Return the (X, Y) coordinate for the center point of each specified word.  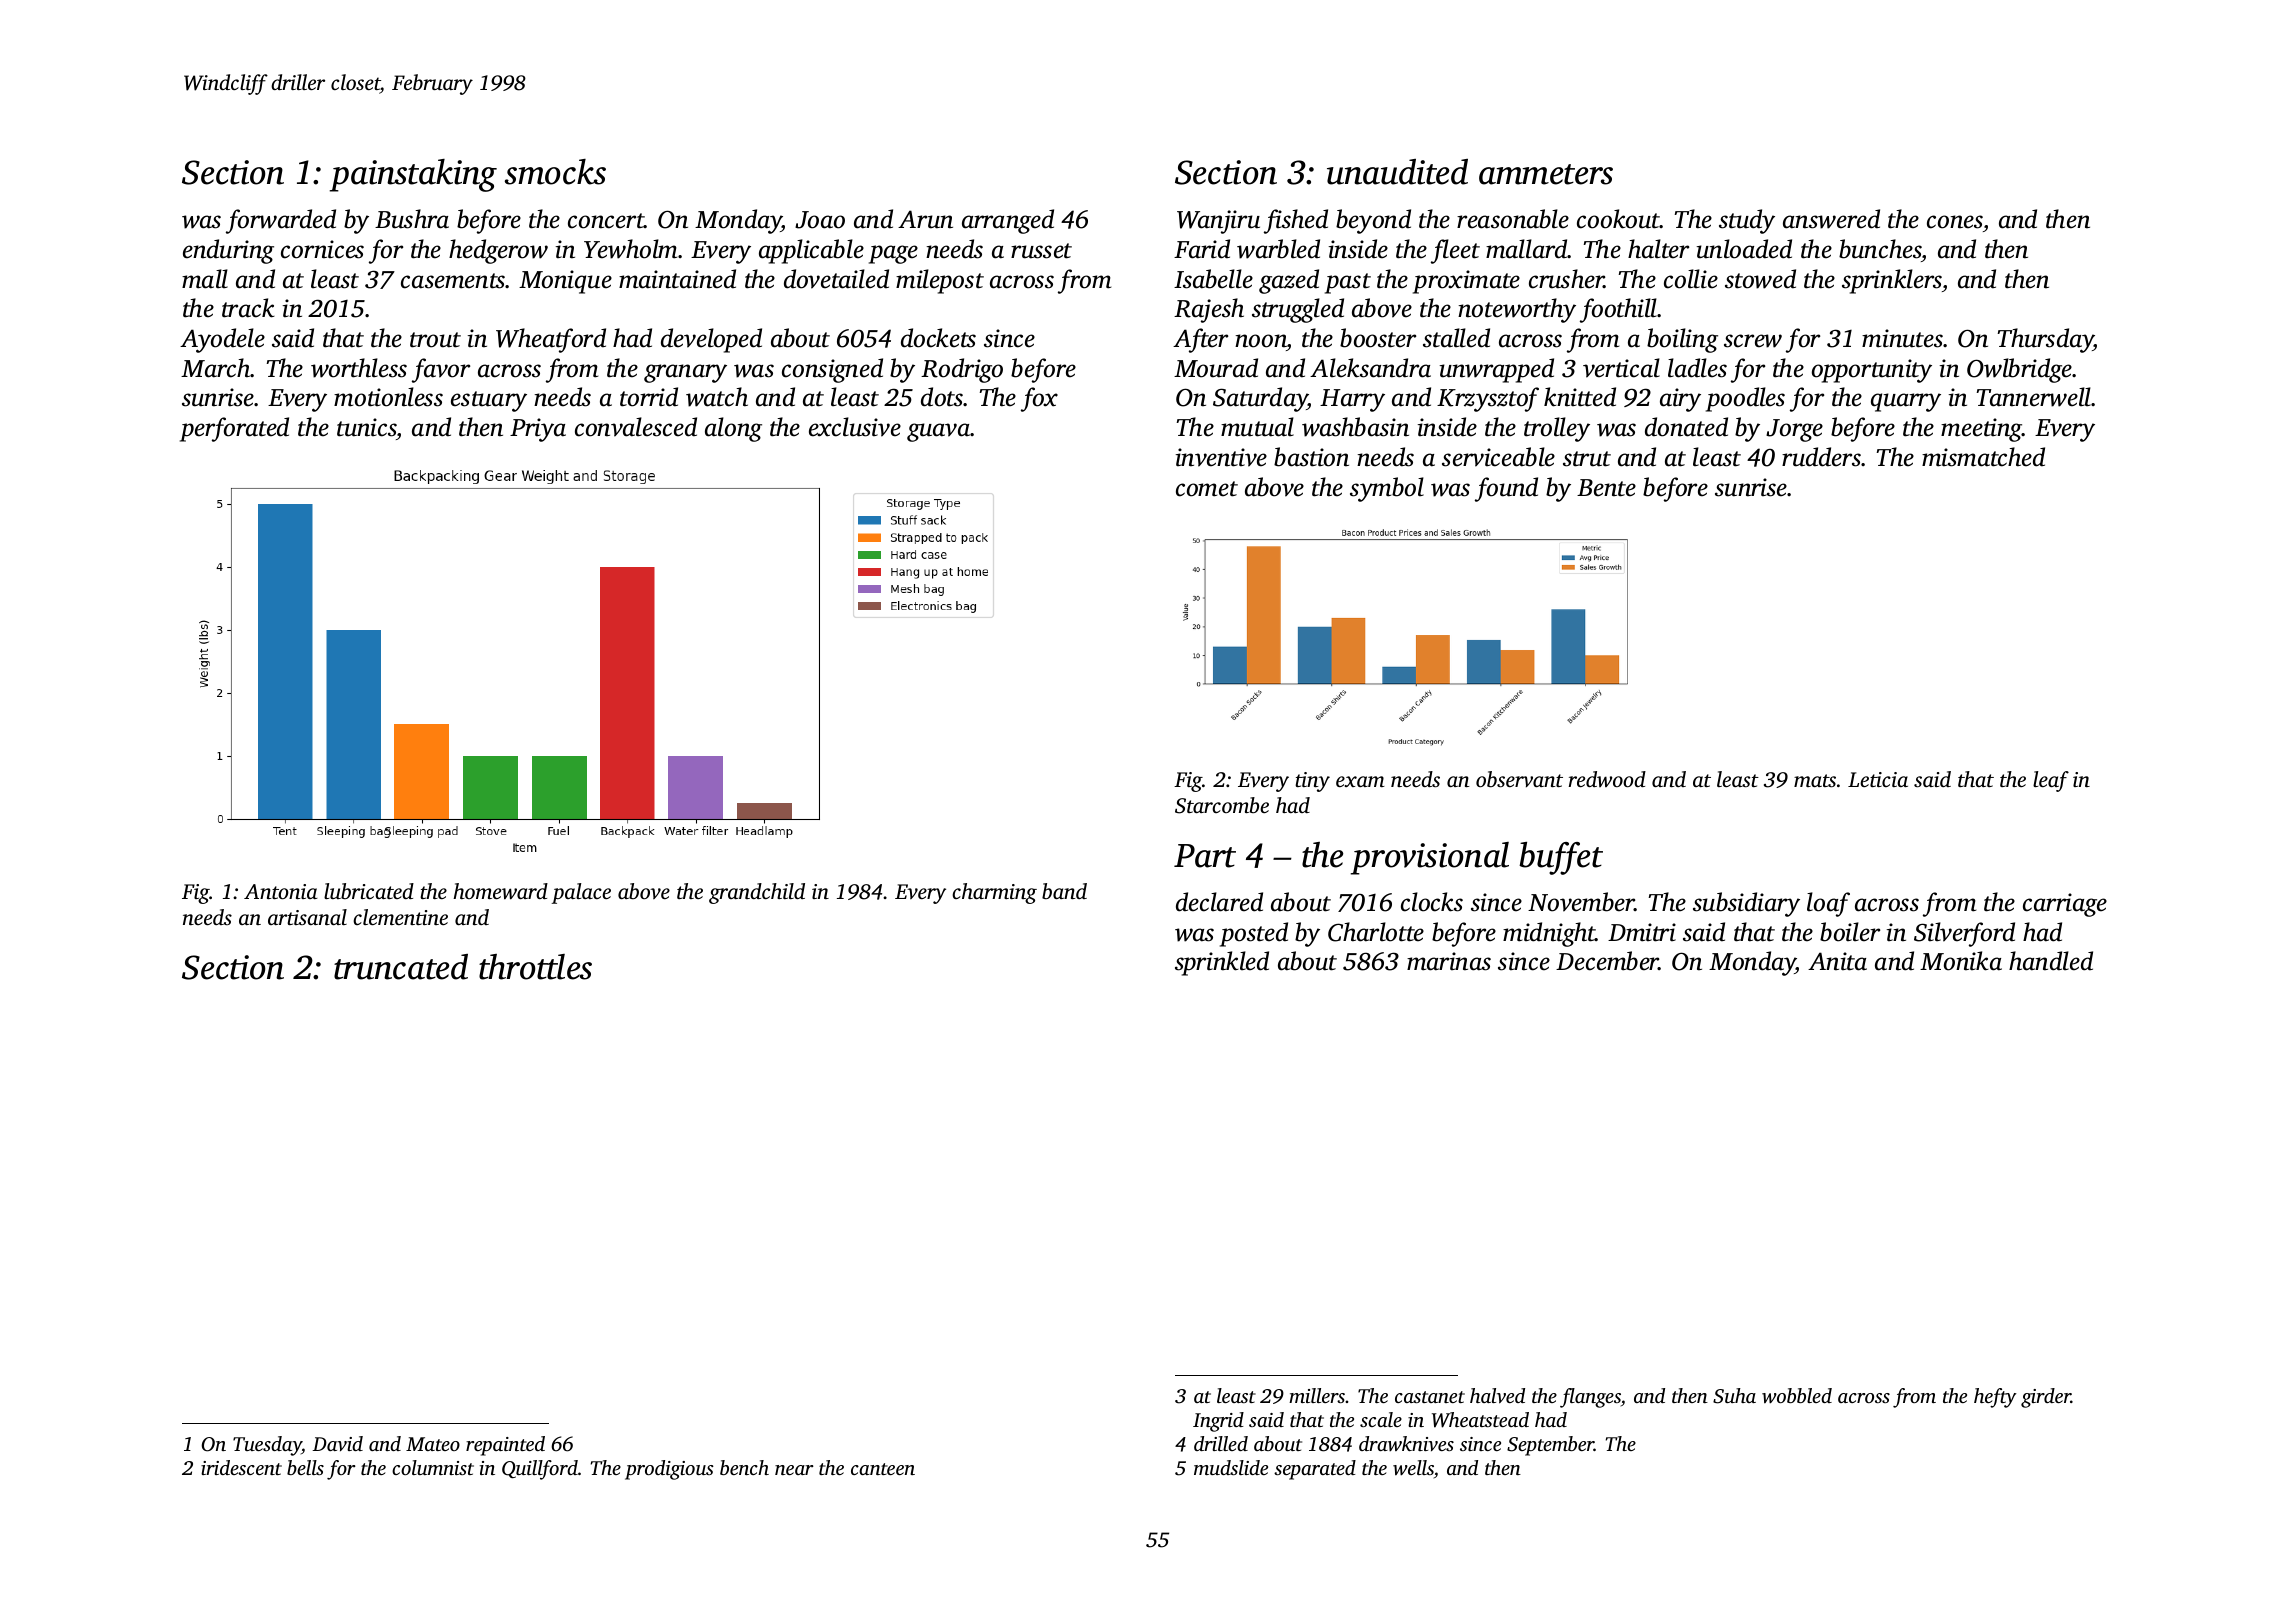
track (248, 308)
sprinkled (1222, 963)
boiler (1850, 932)
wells (1413, 1467)
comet (1207, 489)
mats (1815, 780)
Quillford (540, 1470)
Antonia (280, 891)
